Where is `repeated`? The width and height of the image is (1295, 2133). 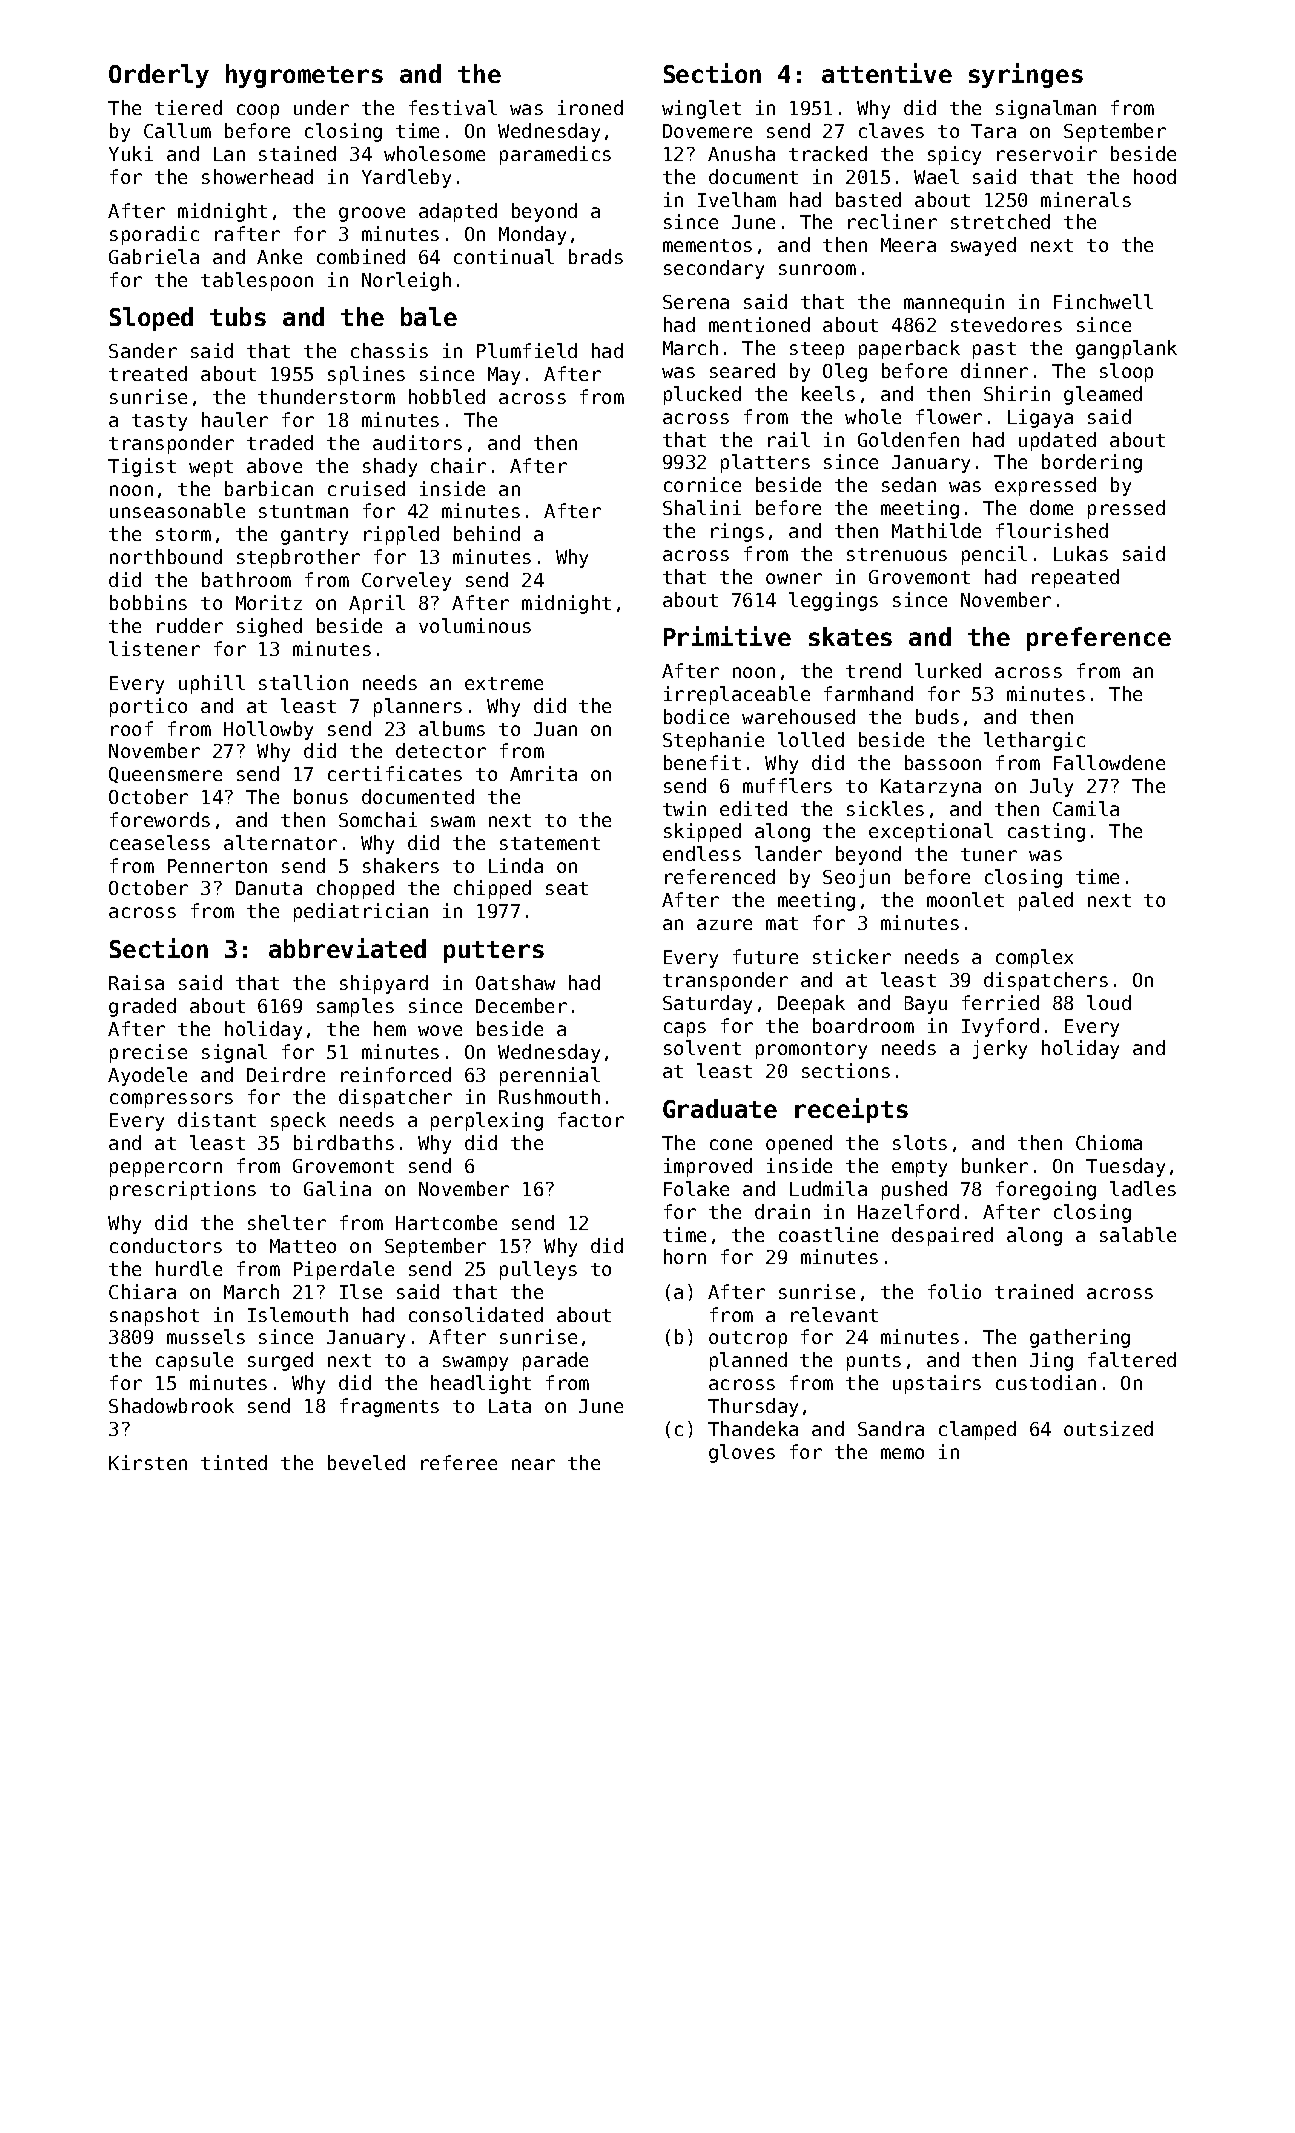
repeated is located at coordinates (1075, 578).
